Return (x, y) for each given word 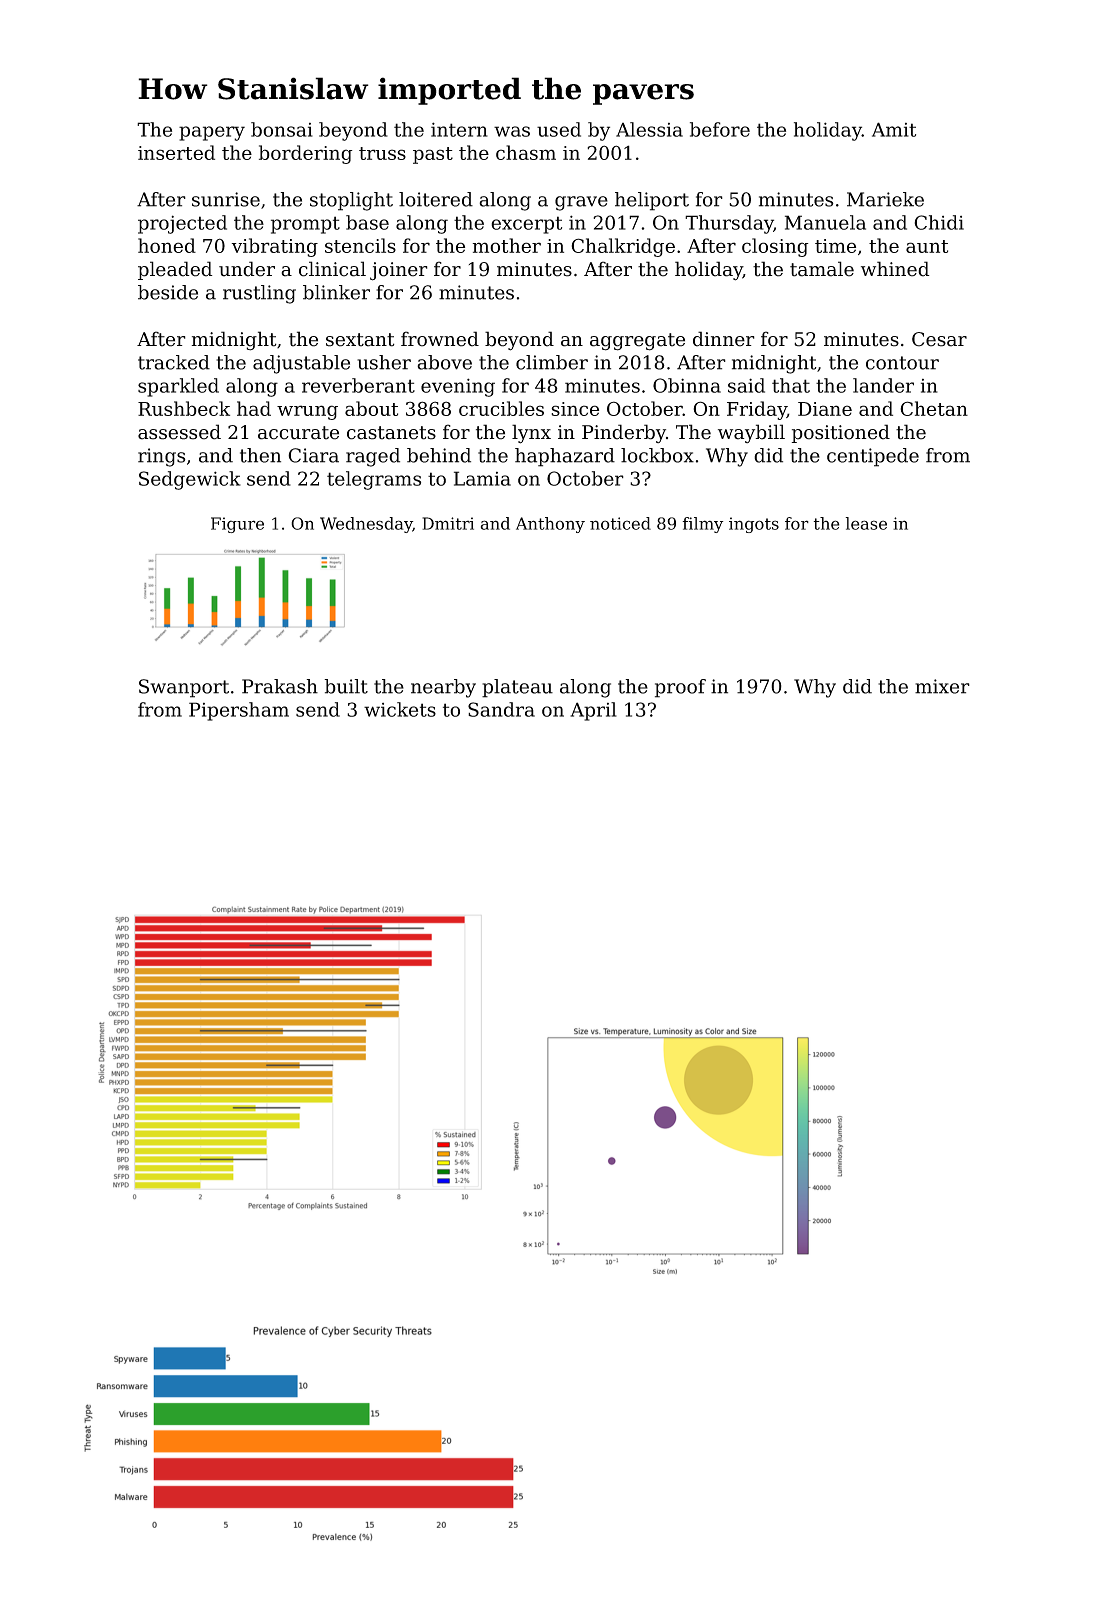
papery (212, 133)
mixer (942, 686)
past (433, 155)
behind (439, 455)
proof (680, 688)
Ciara (313, 455)
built (346, 686)
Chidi (939, 222)
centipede (873, 457)
